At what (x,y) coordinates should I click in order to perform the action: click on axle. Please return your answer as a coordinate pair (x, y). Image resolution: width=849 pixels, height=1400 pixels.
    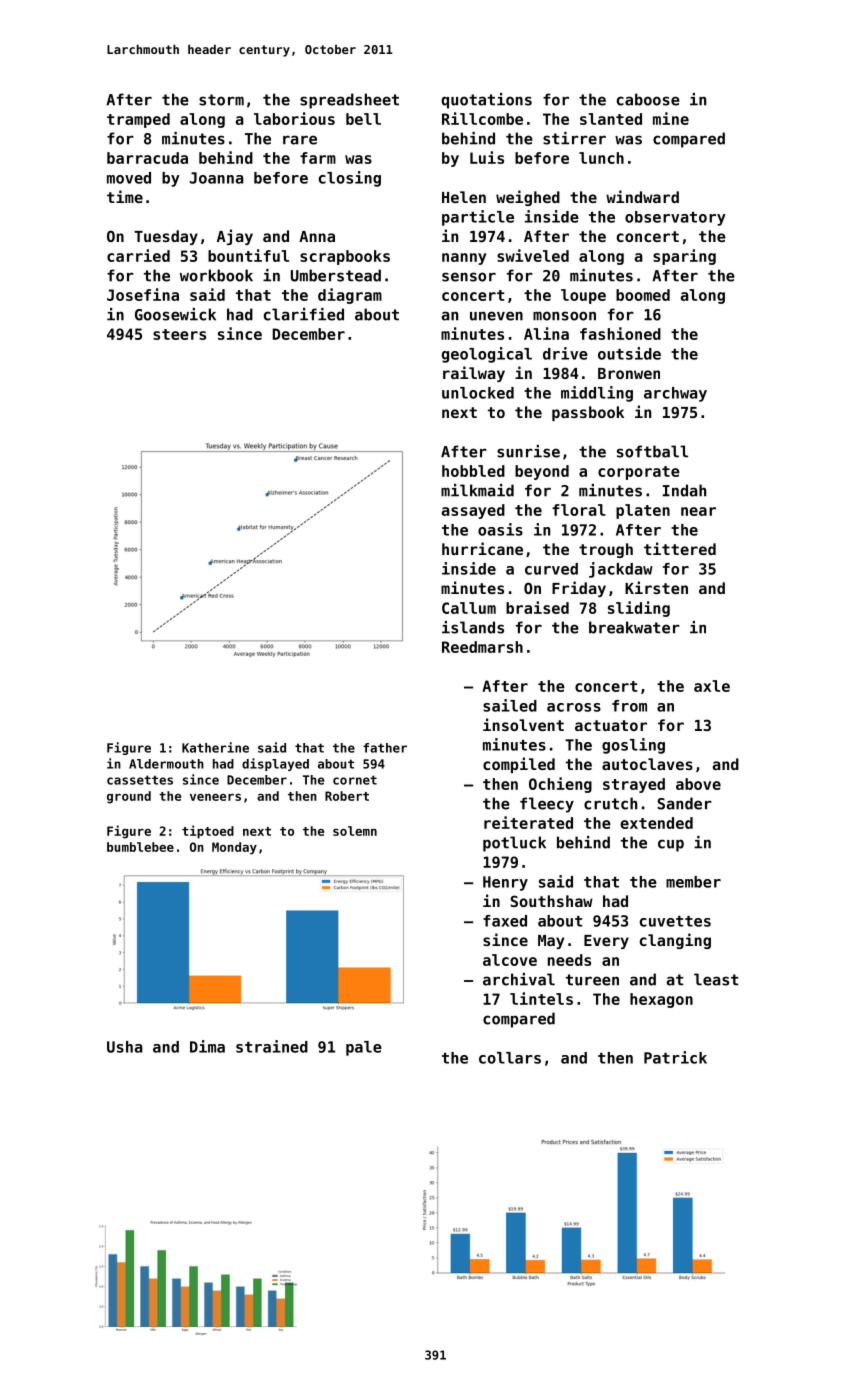
    Looking at the image, I should click on (712, 686).
